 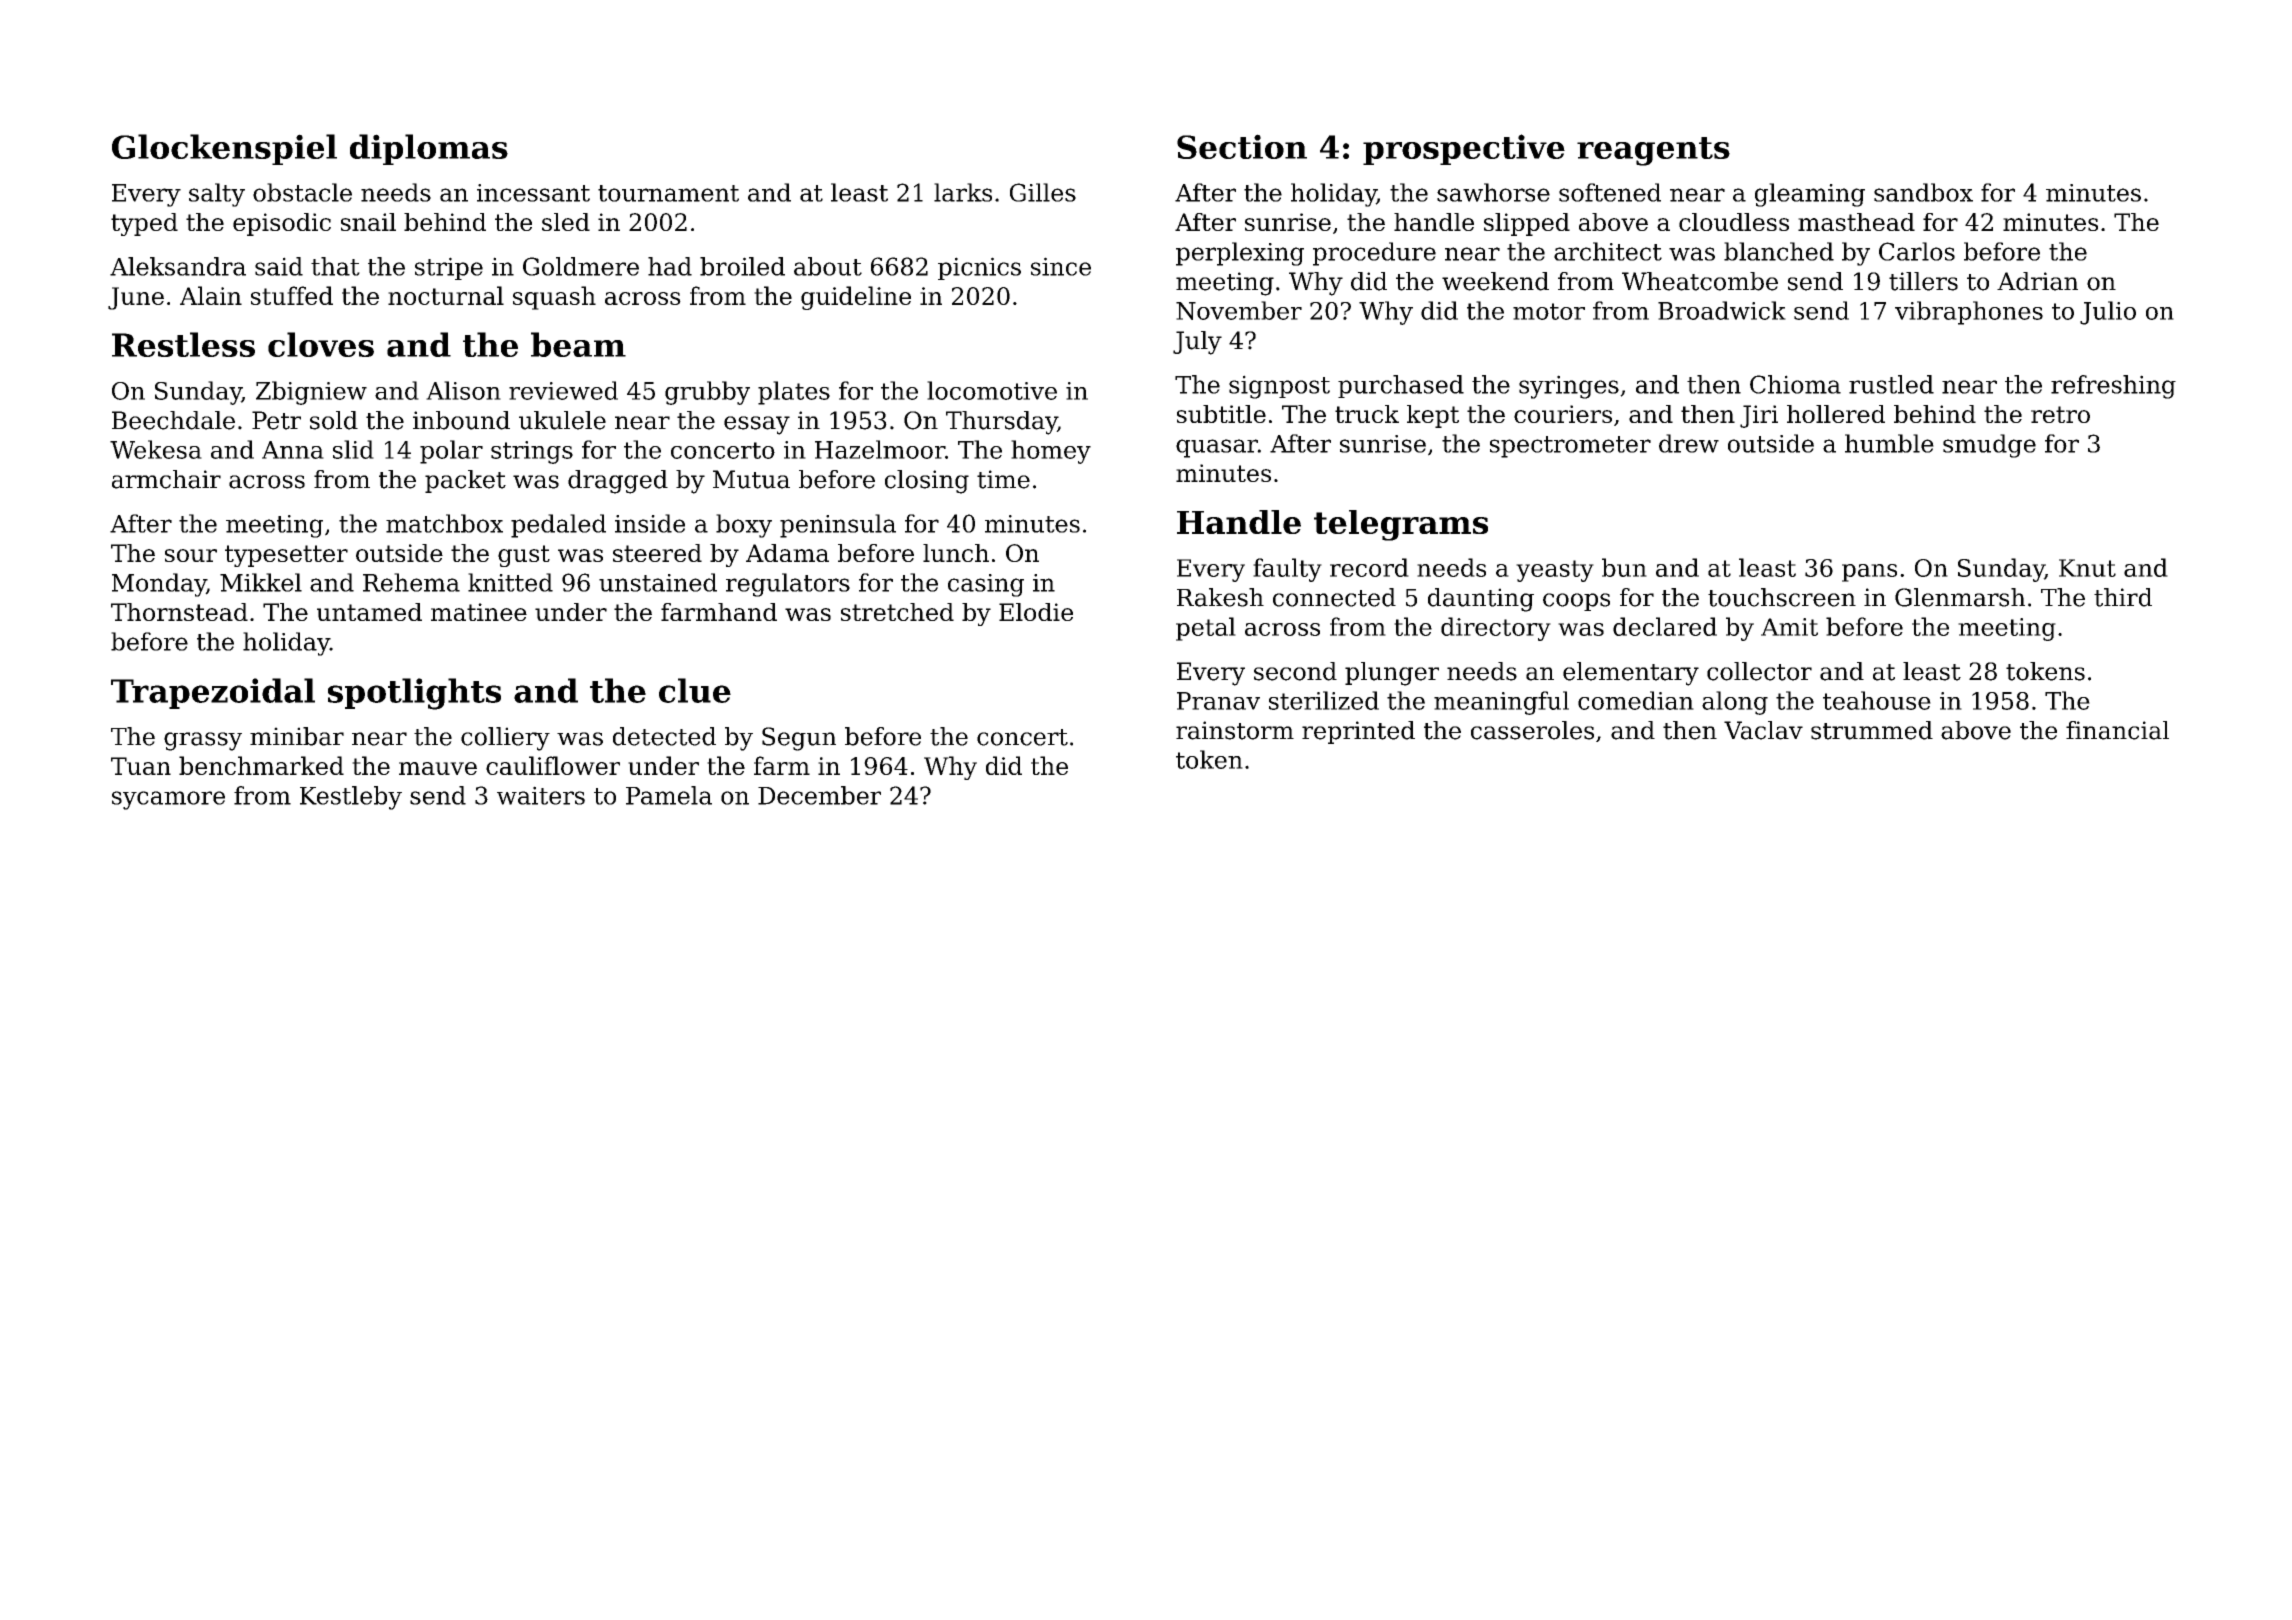 What do you see at coordinates (168, 800) in the document?
I see `sycamore` at bounding box center [168, 800].
